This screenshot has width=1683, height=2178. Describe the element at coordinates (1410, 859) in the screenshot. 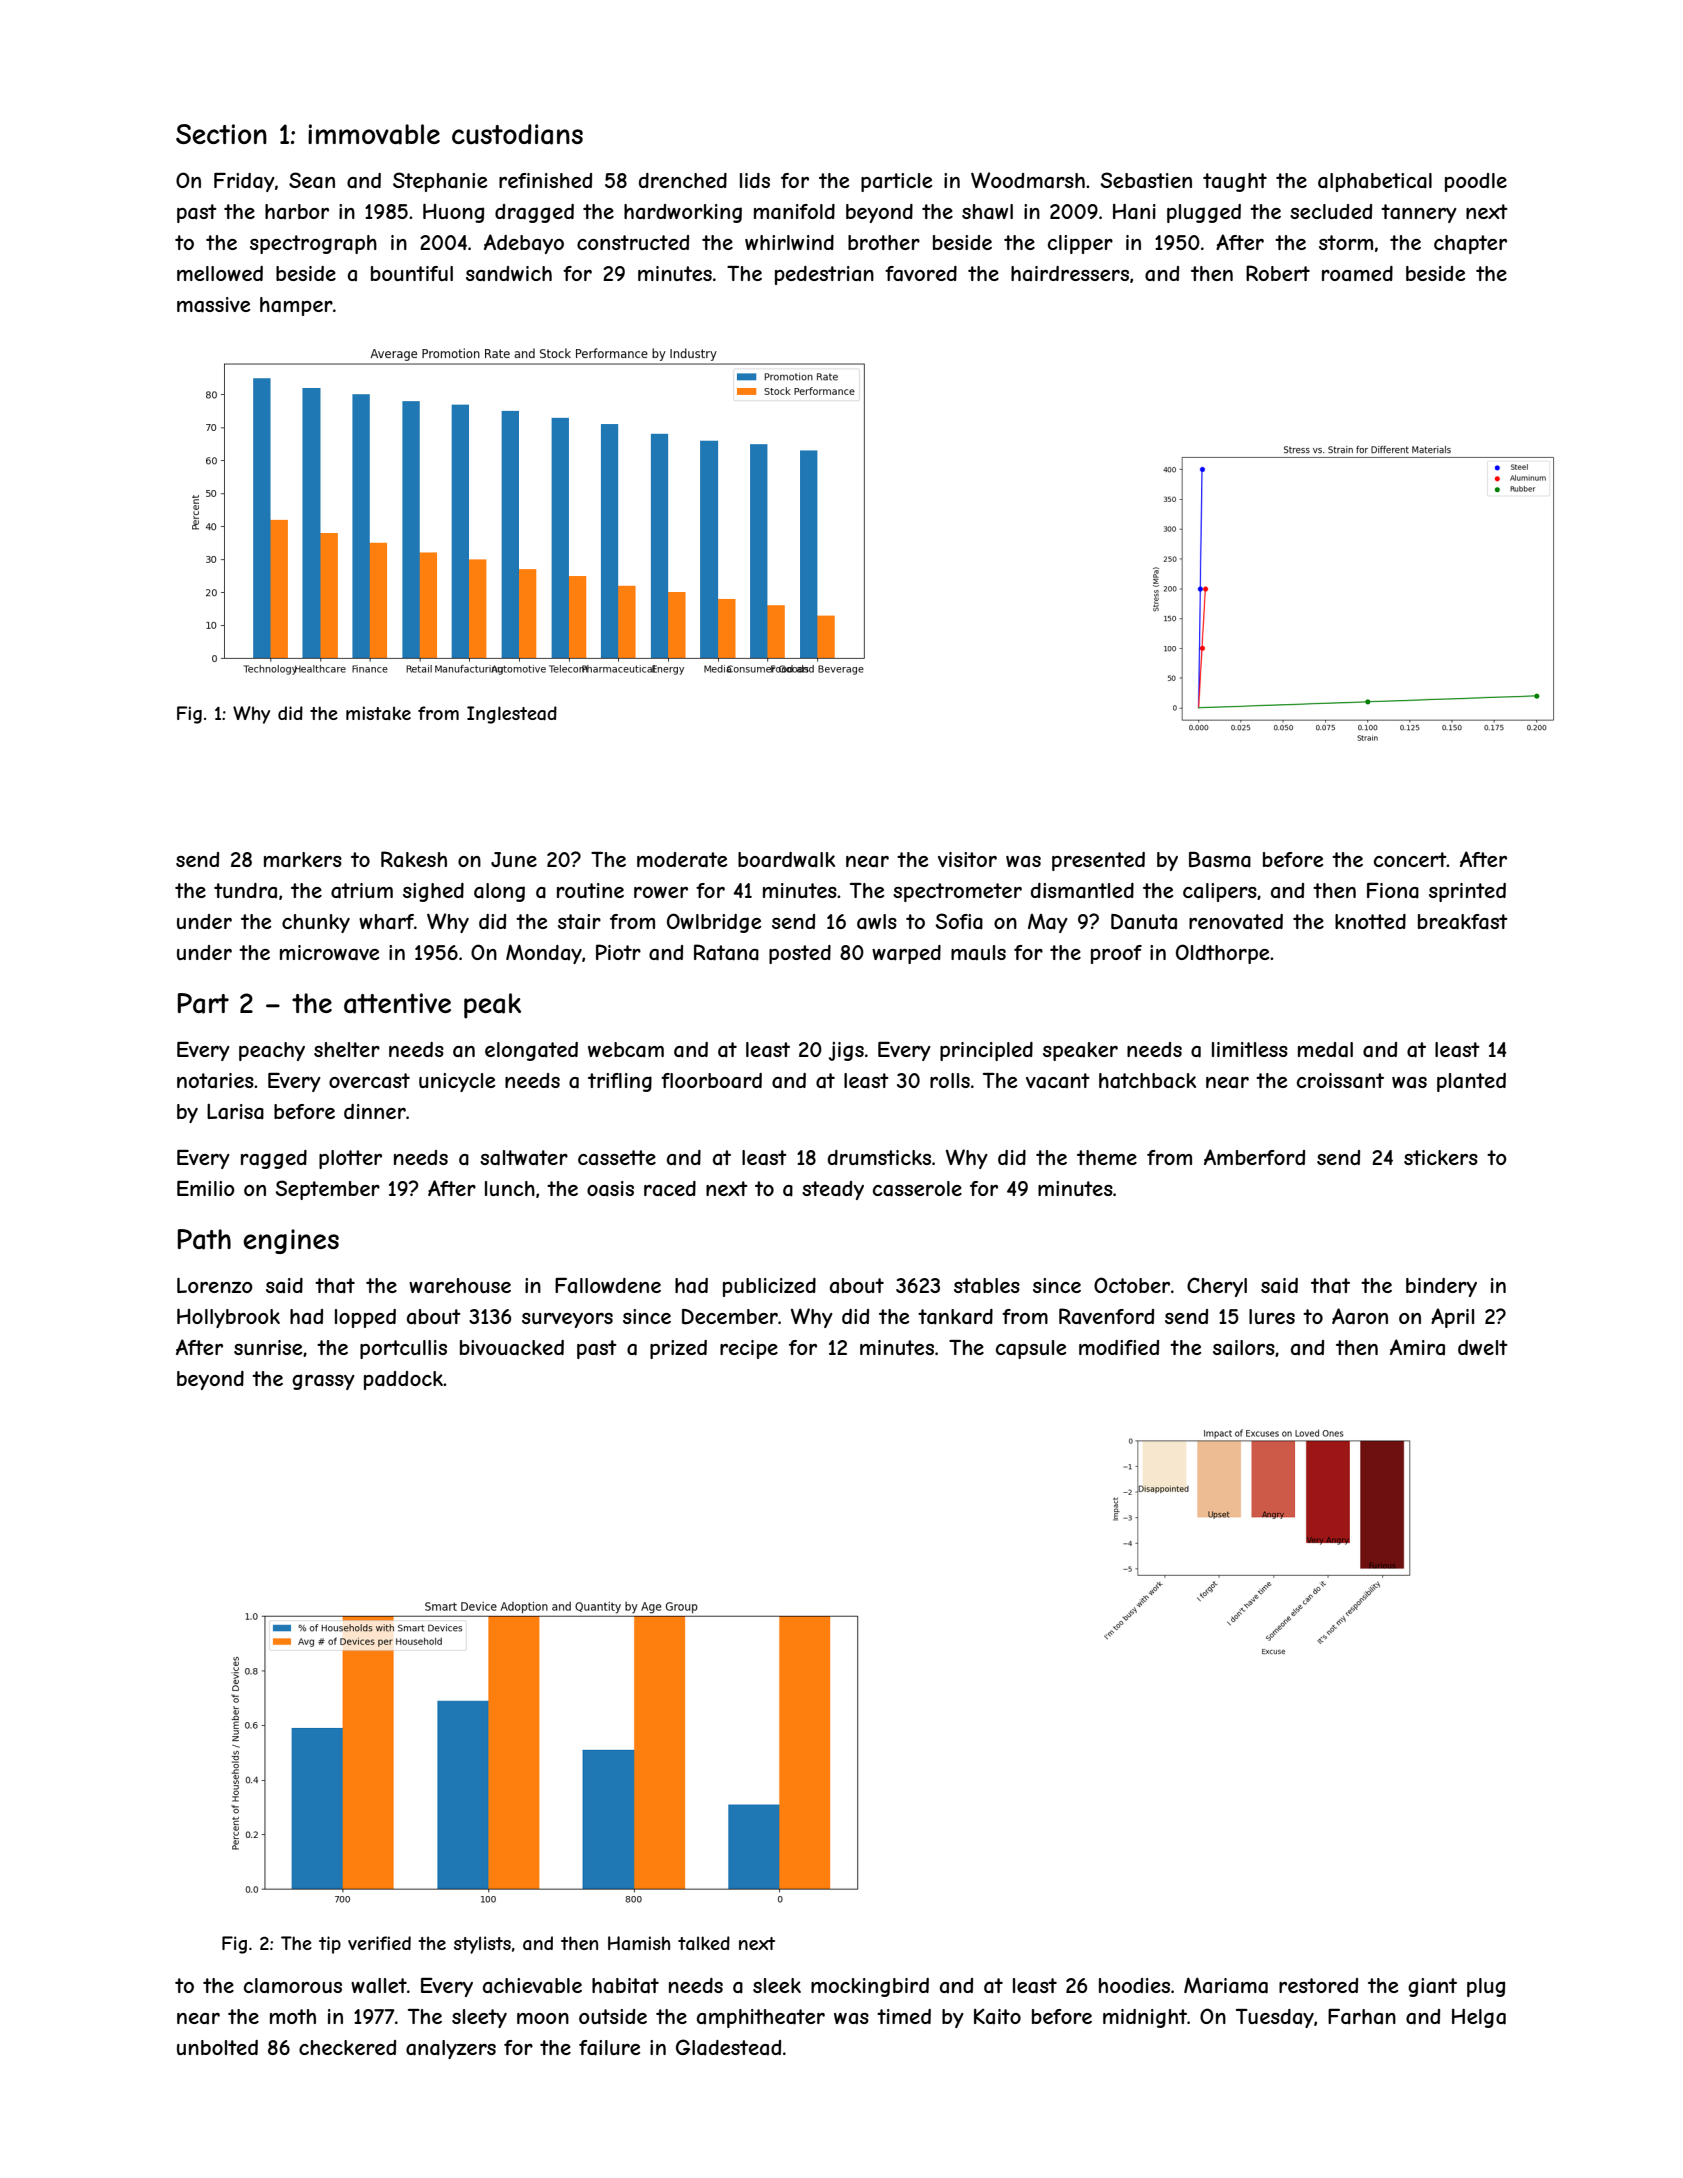

I see `concert` at that location.
